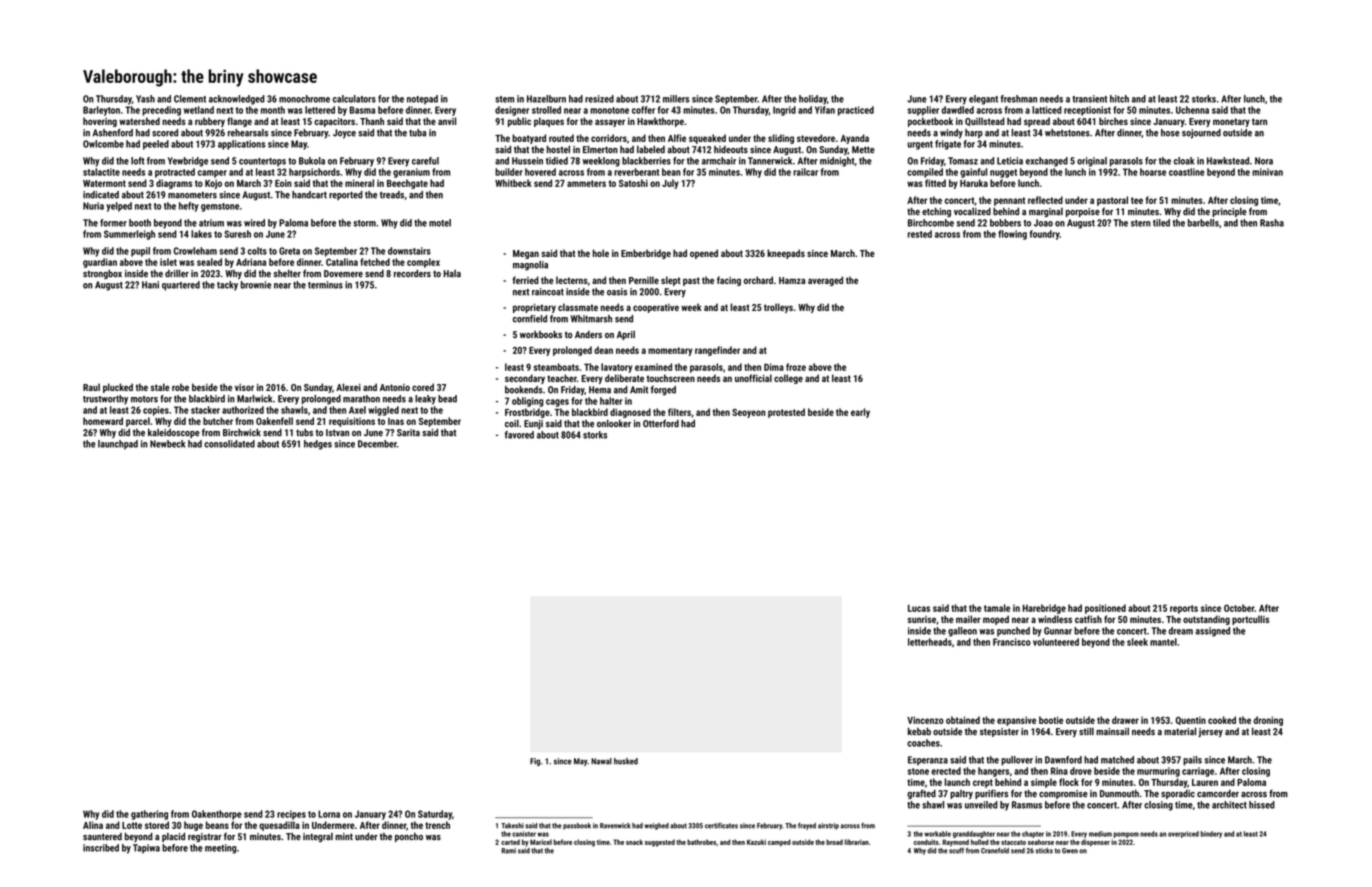  Describe the element at coordinates (354, 99) in the image. I see `calculators` at that location.
